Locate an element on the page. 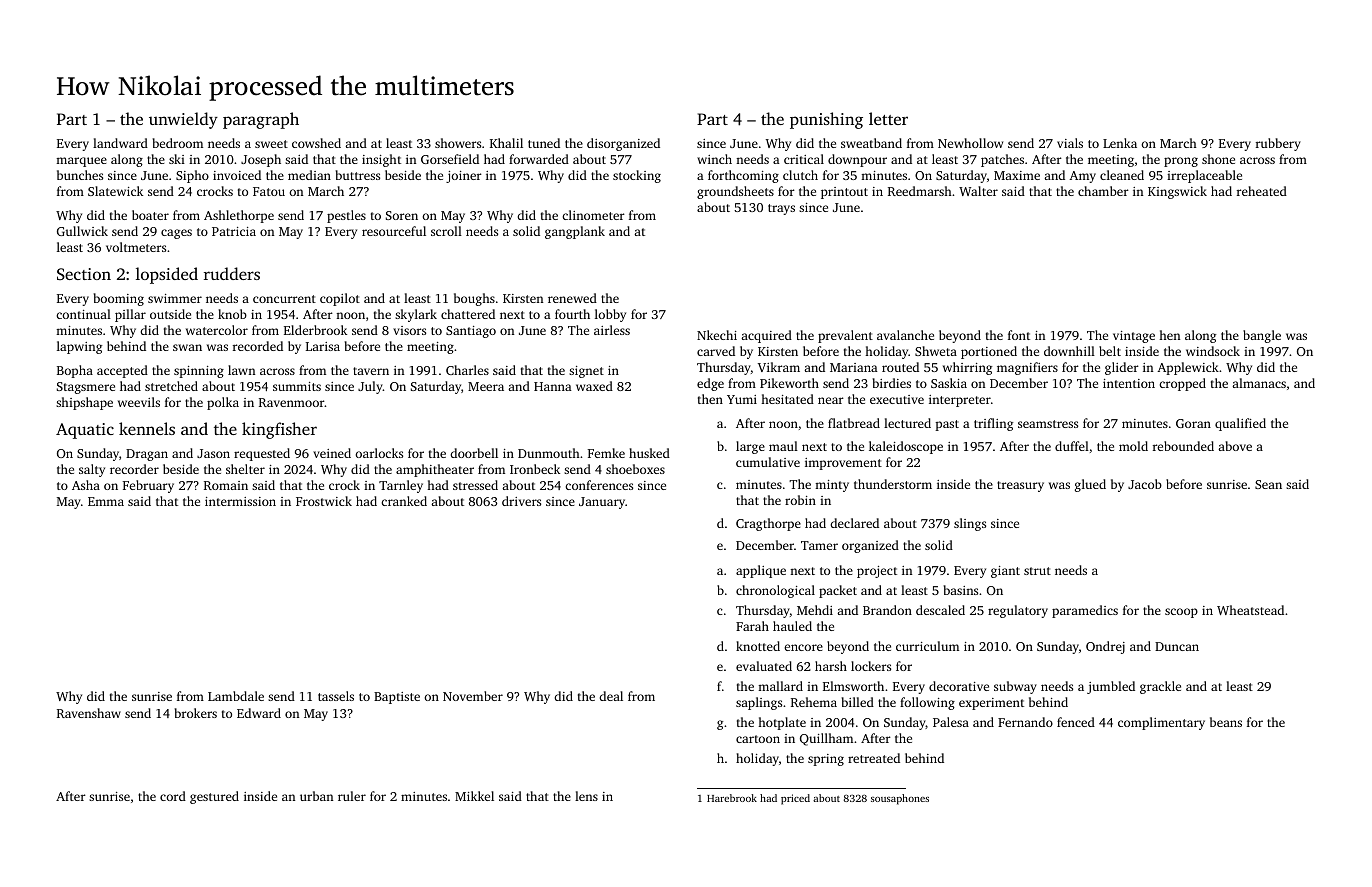  lens is located at coordinates (586, 796).
